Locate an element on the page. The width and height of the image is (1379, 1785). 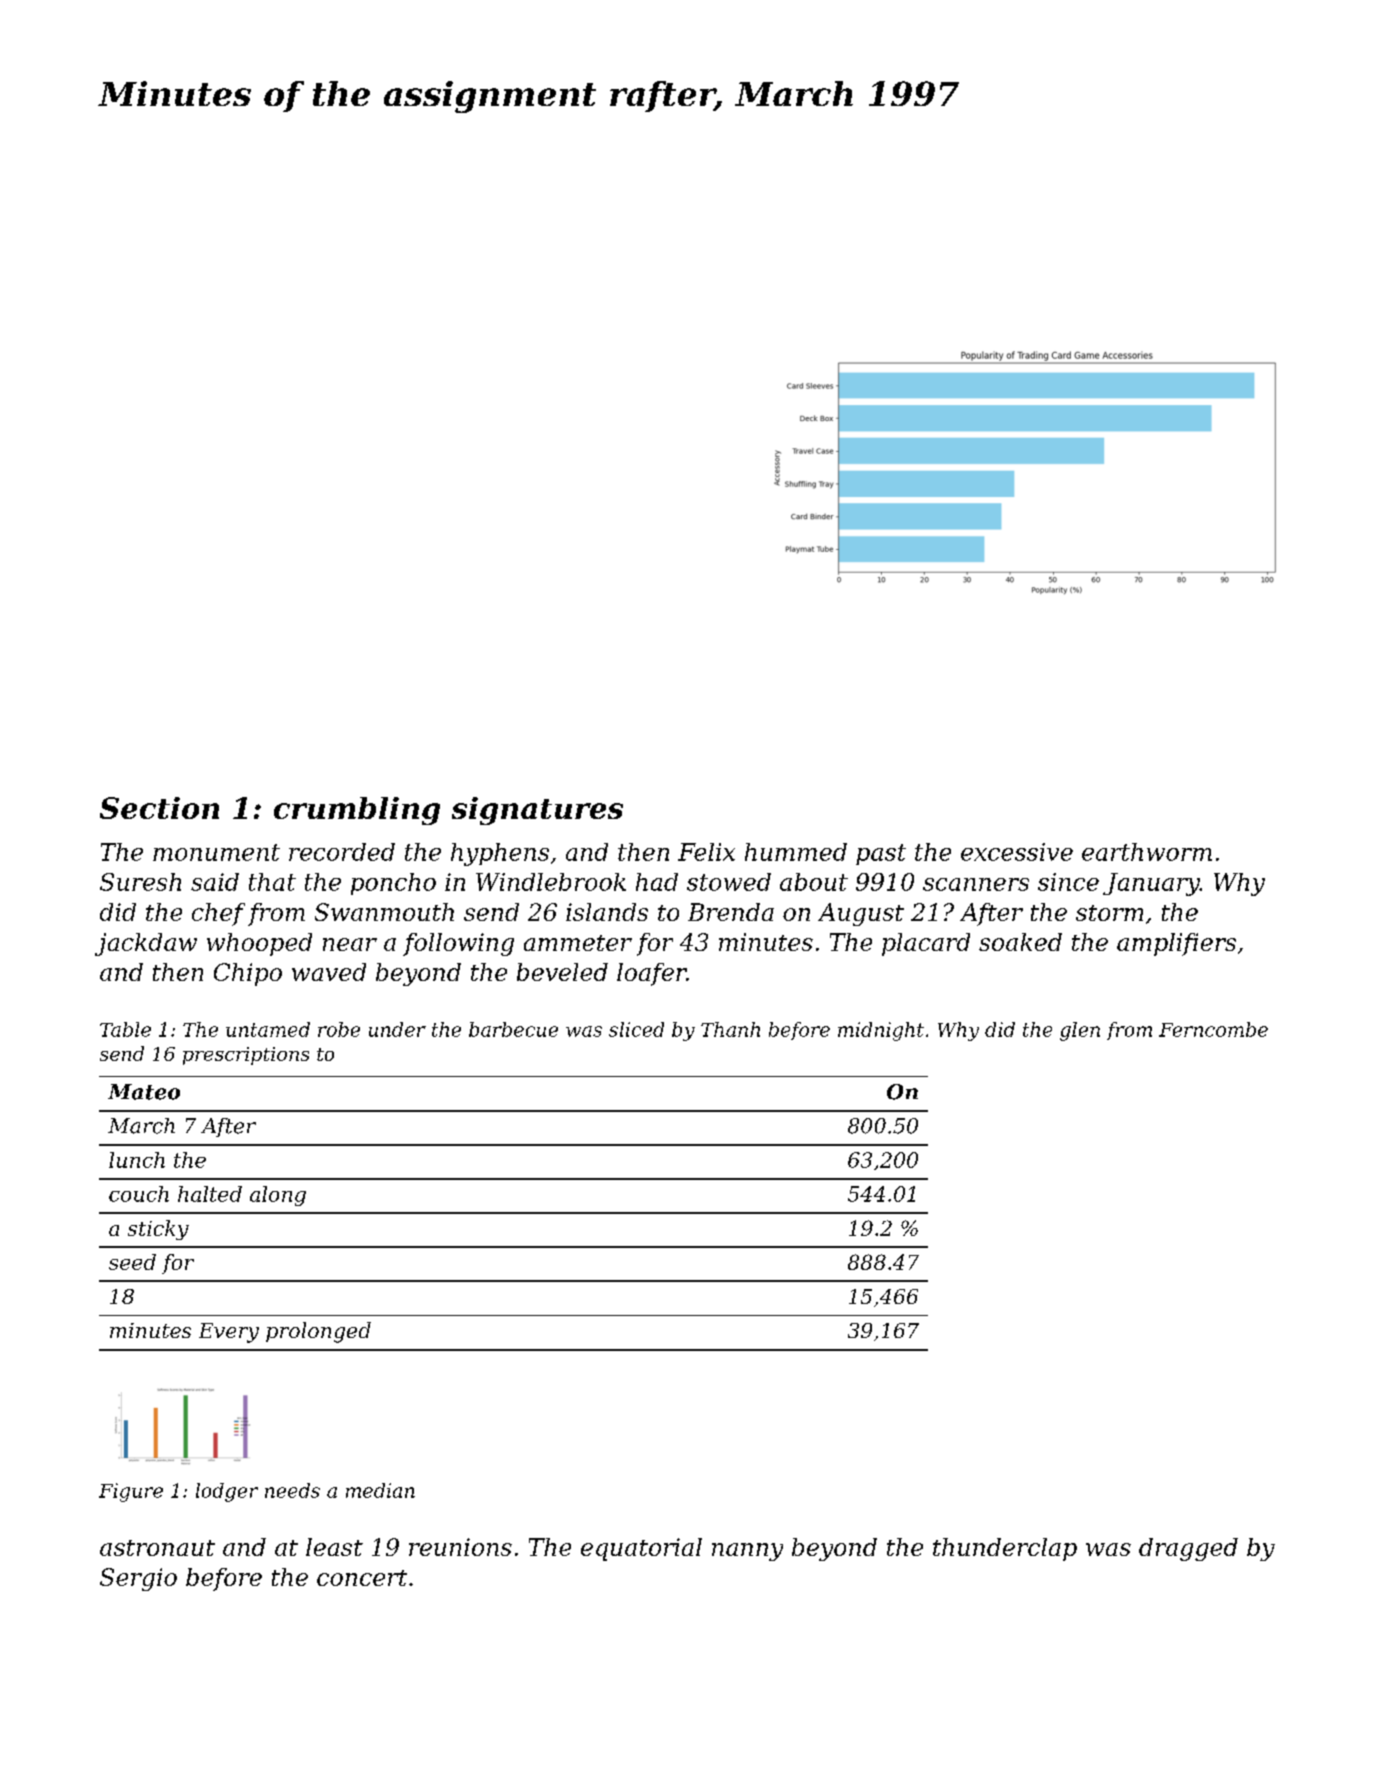
concert is located at coordinates (362, 1578).
